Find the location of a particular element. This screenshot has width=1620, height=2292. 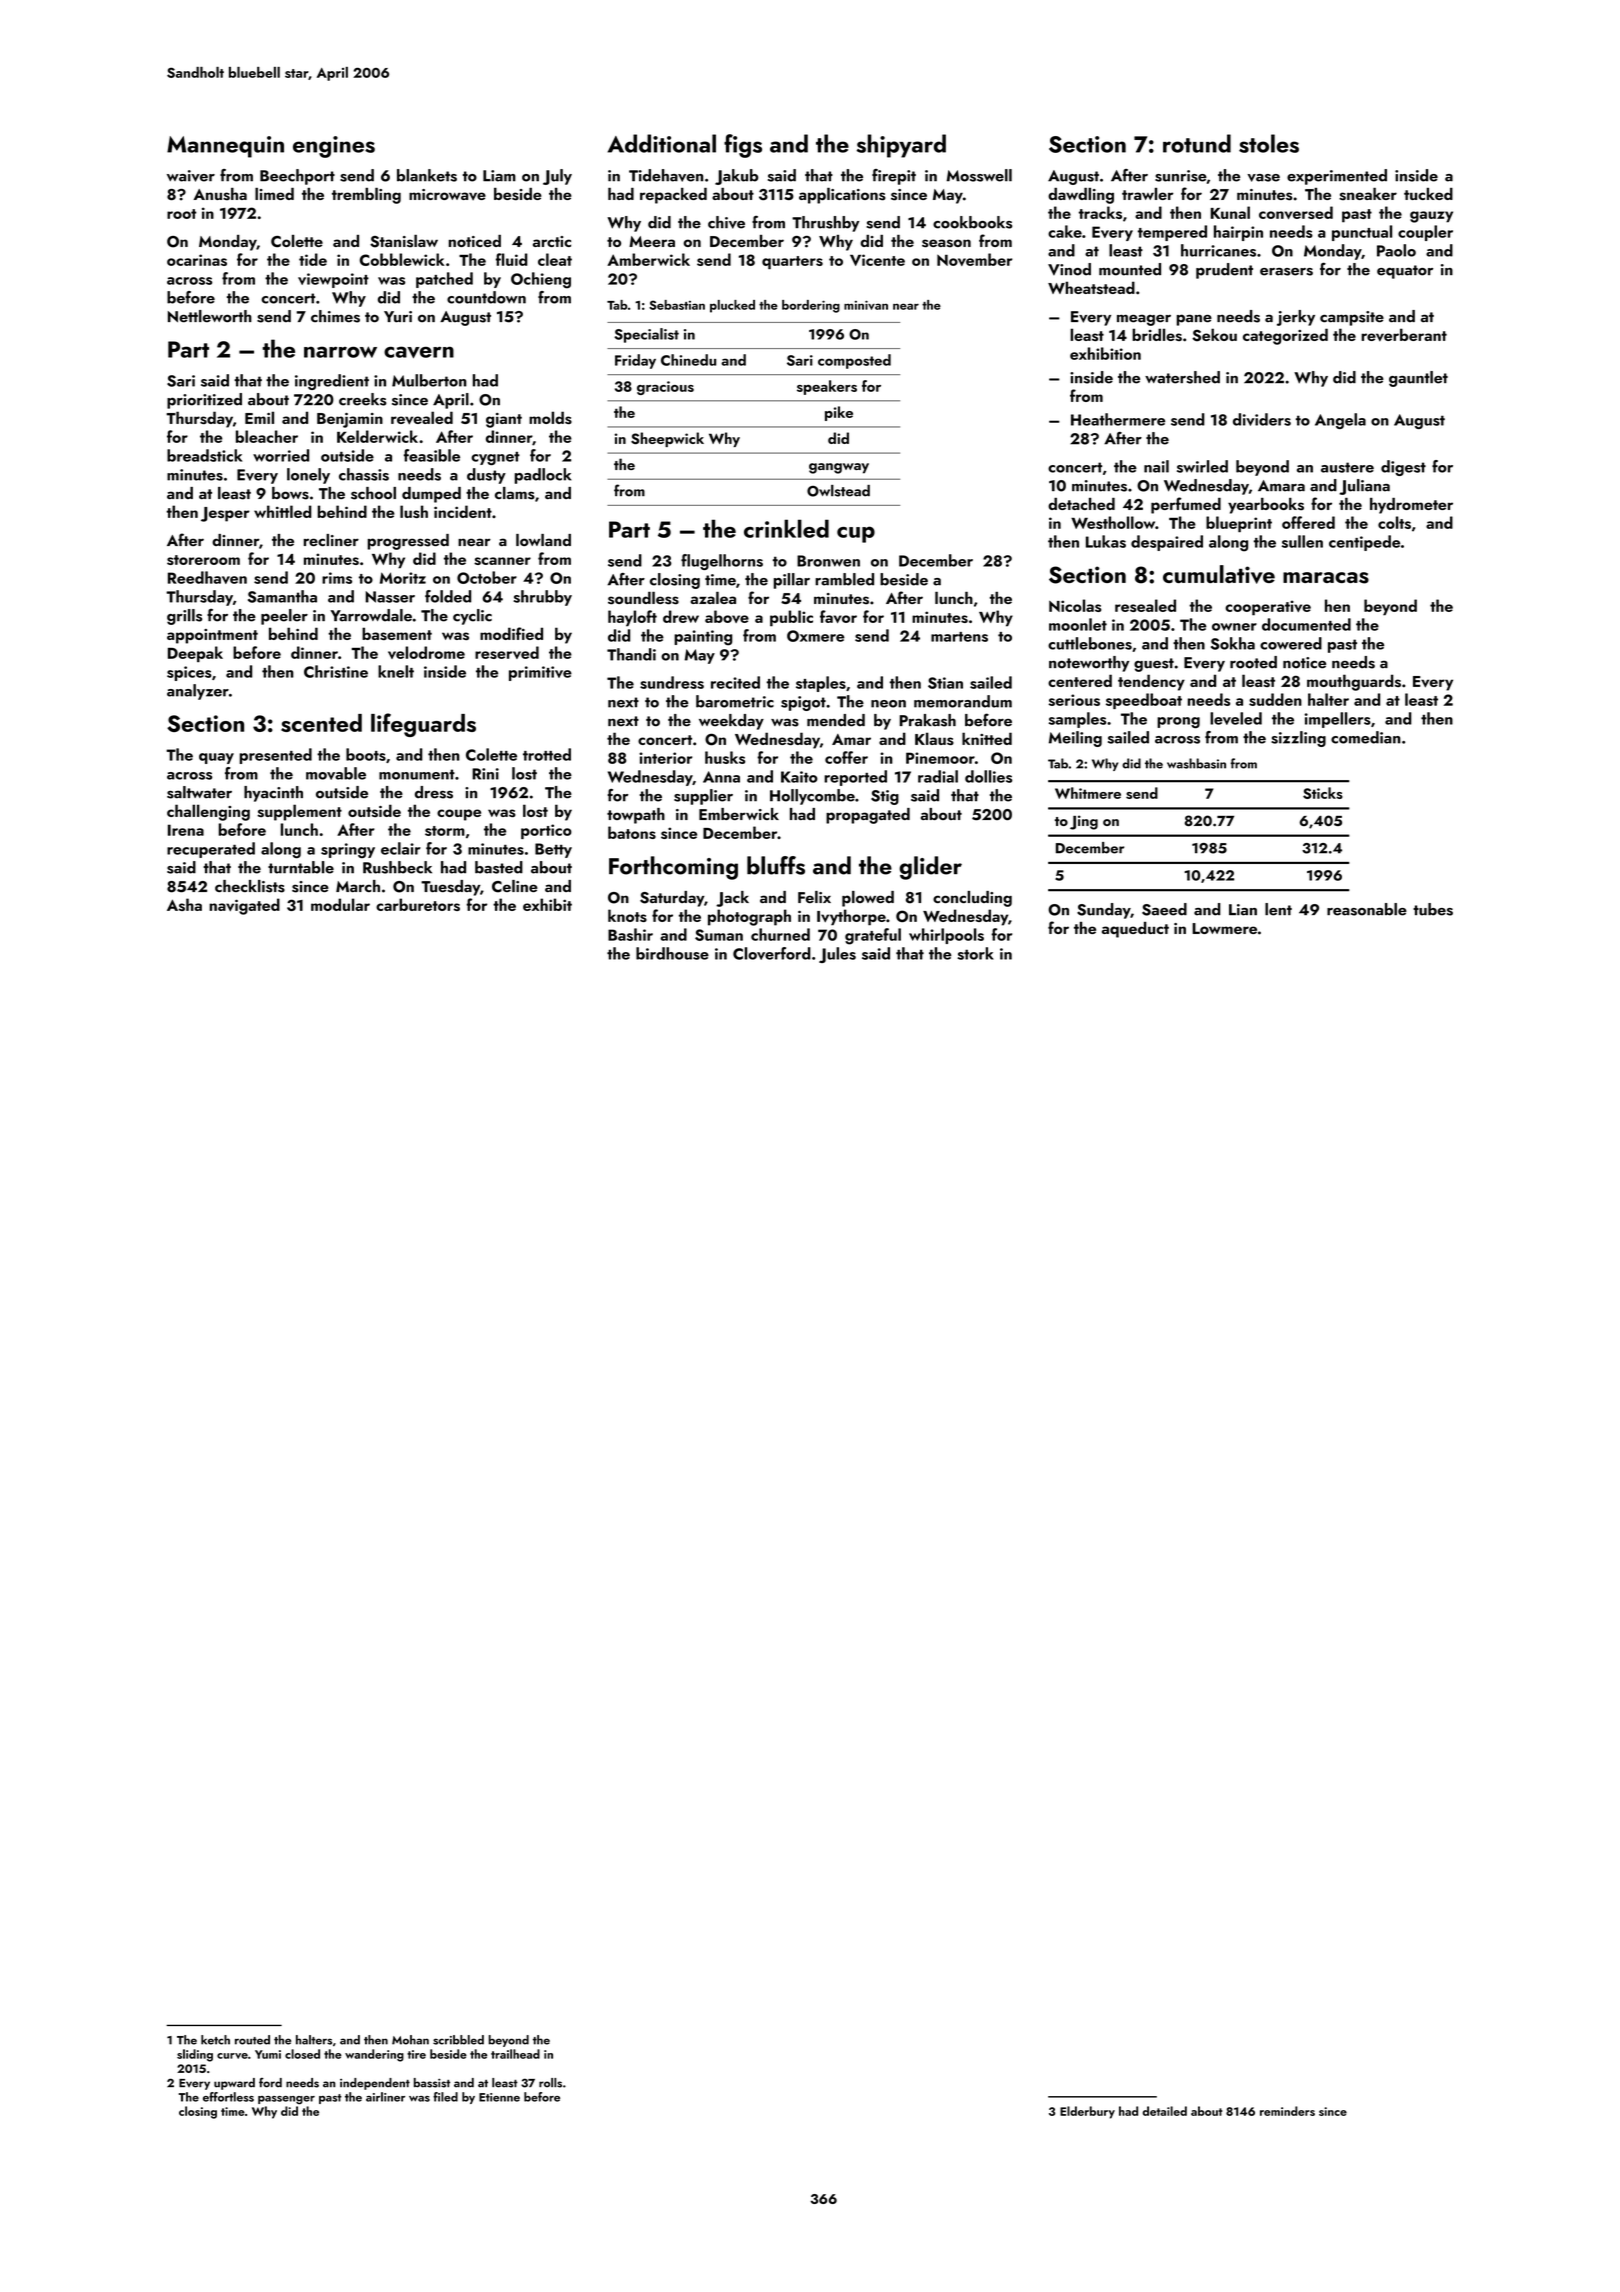

Mulberton is located at coordinates (429, 380).
